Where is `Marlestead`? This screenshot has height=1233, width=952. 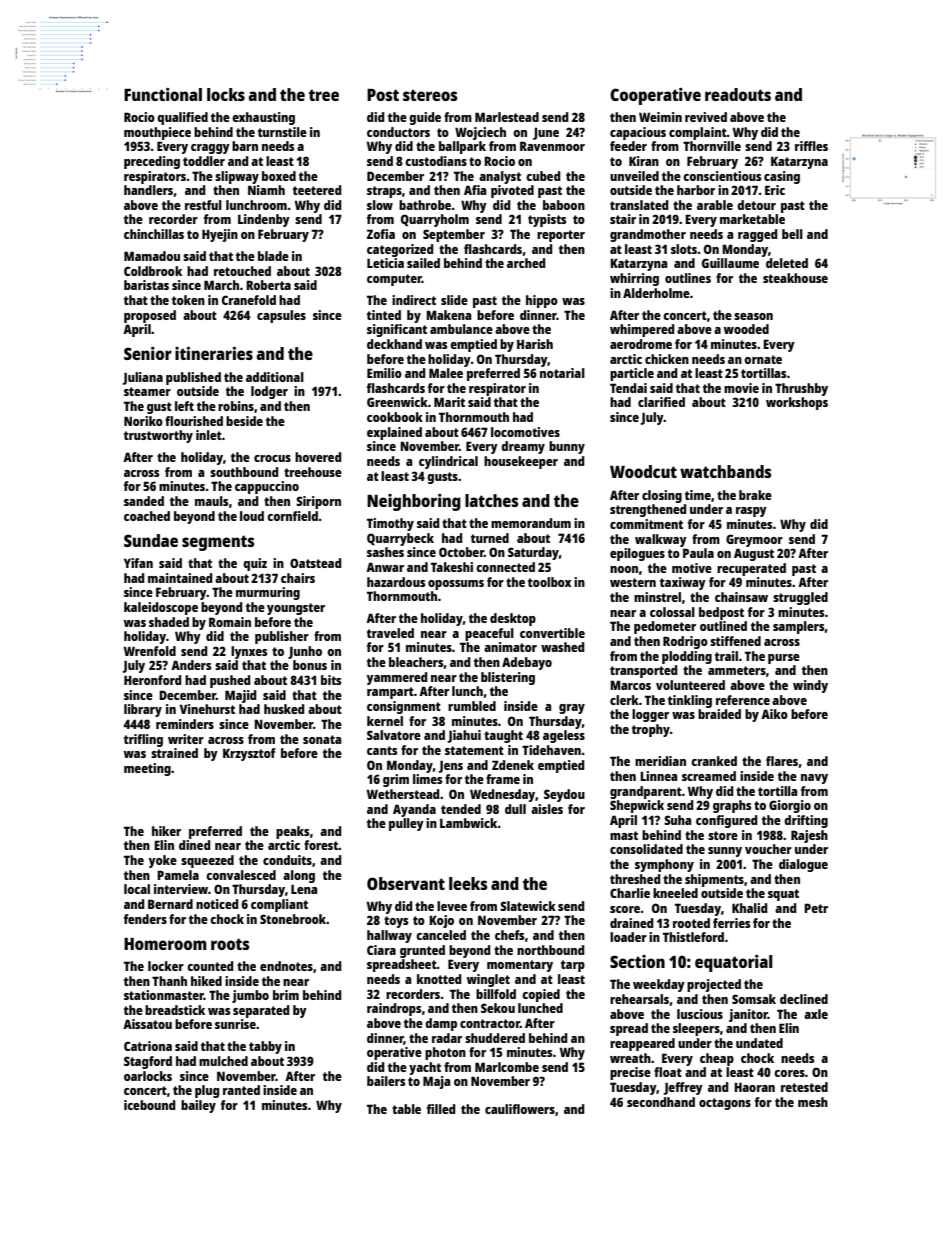
Marlestead is located at coordinates (507, 117).
